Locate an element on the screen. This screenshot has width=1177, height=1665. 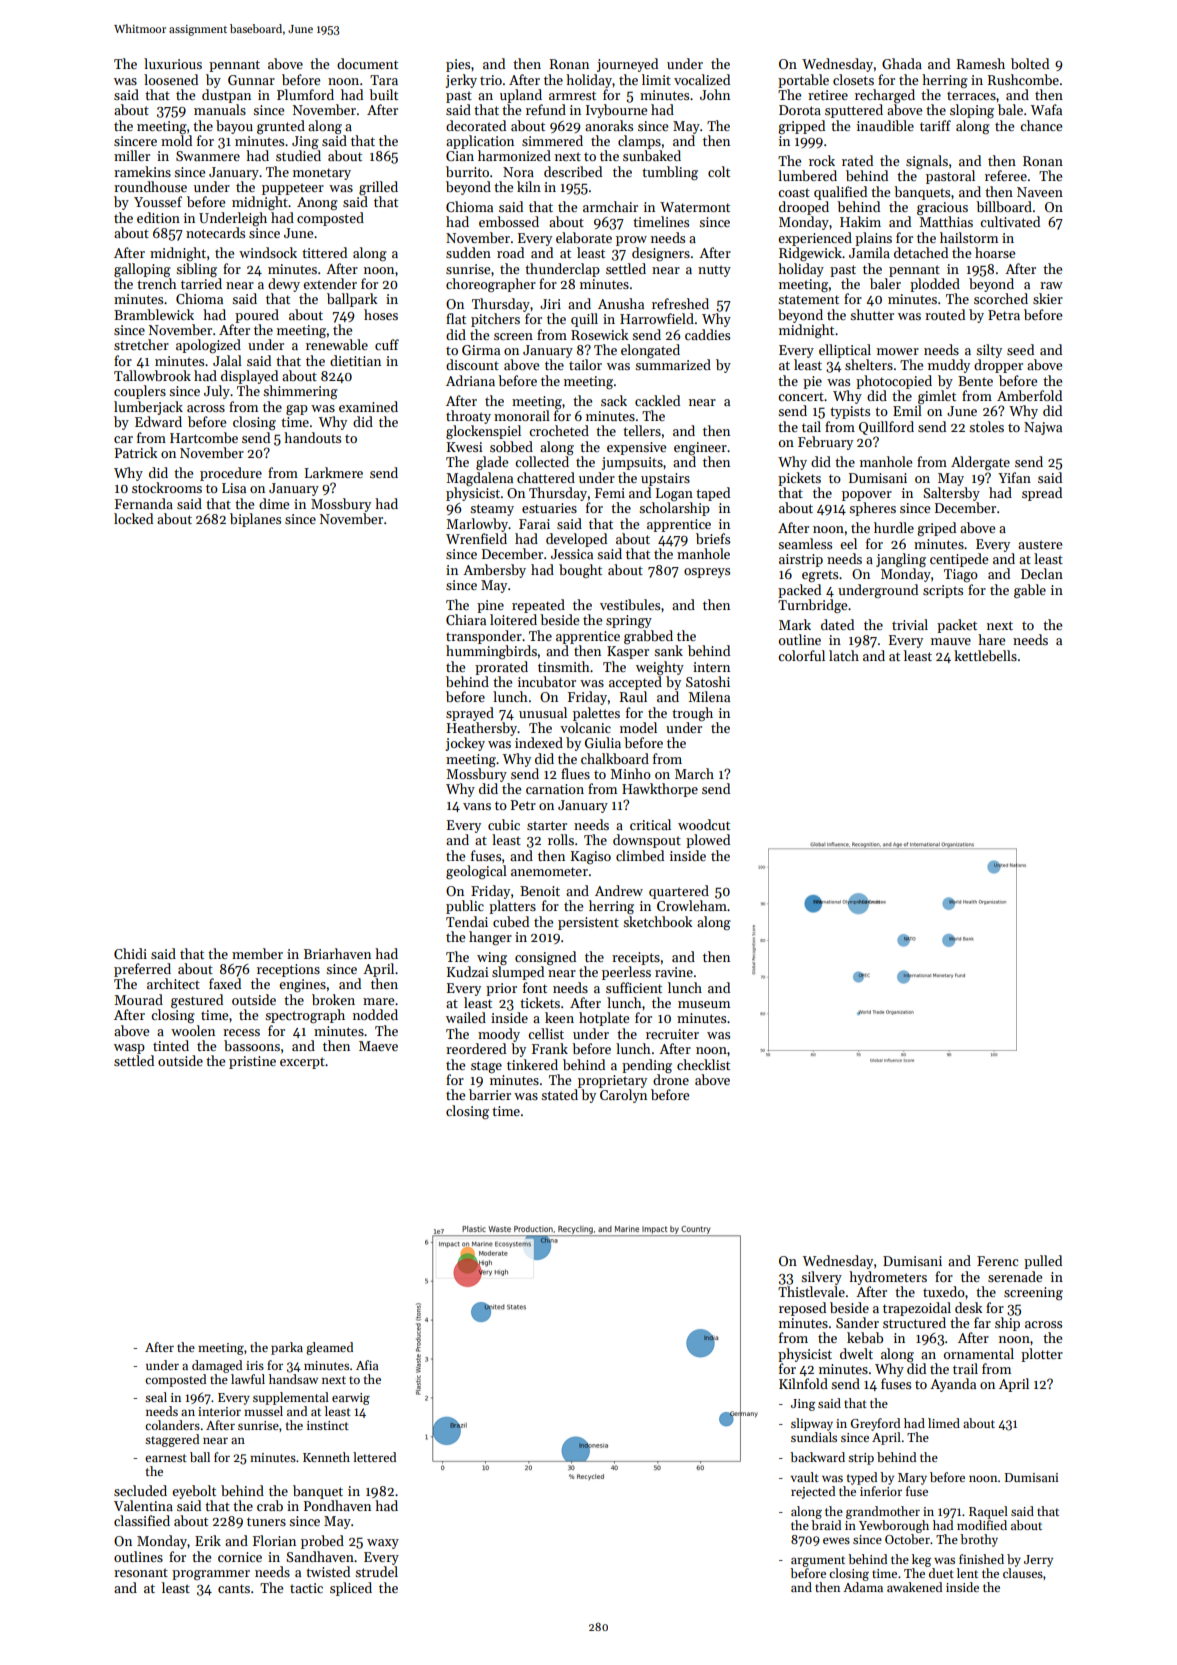
Najwa is located at coordinates (1043, 428).
